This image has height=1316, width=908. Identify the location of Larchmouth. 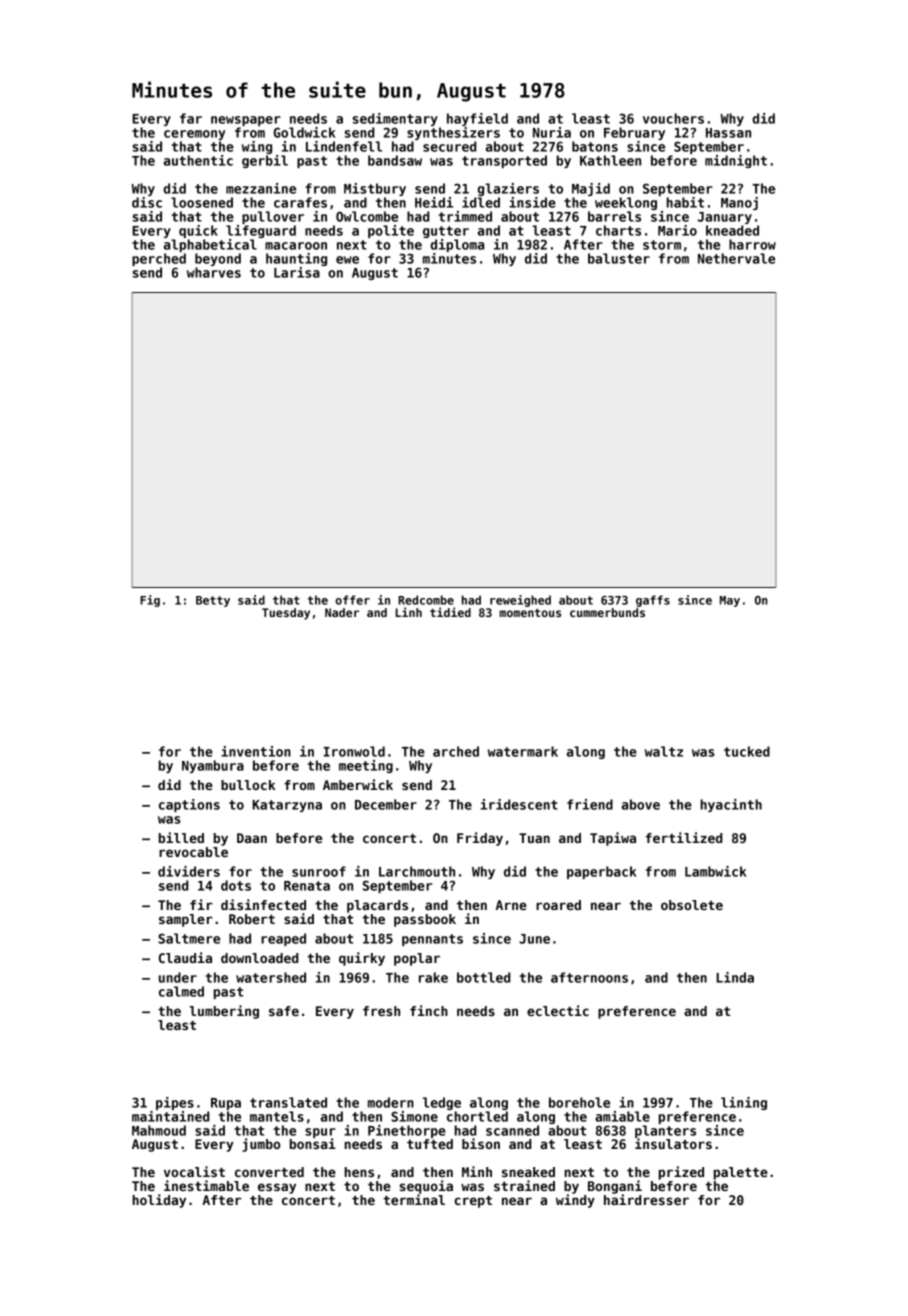
(417, 871).
